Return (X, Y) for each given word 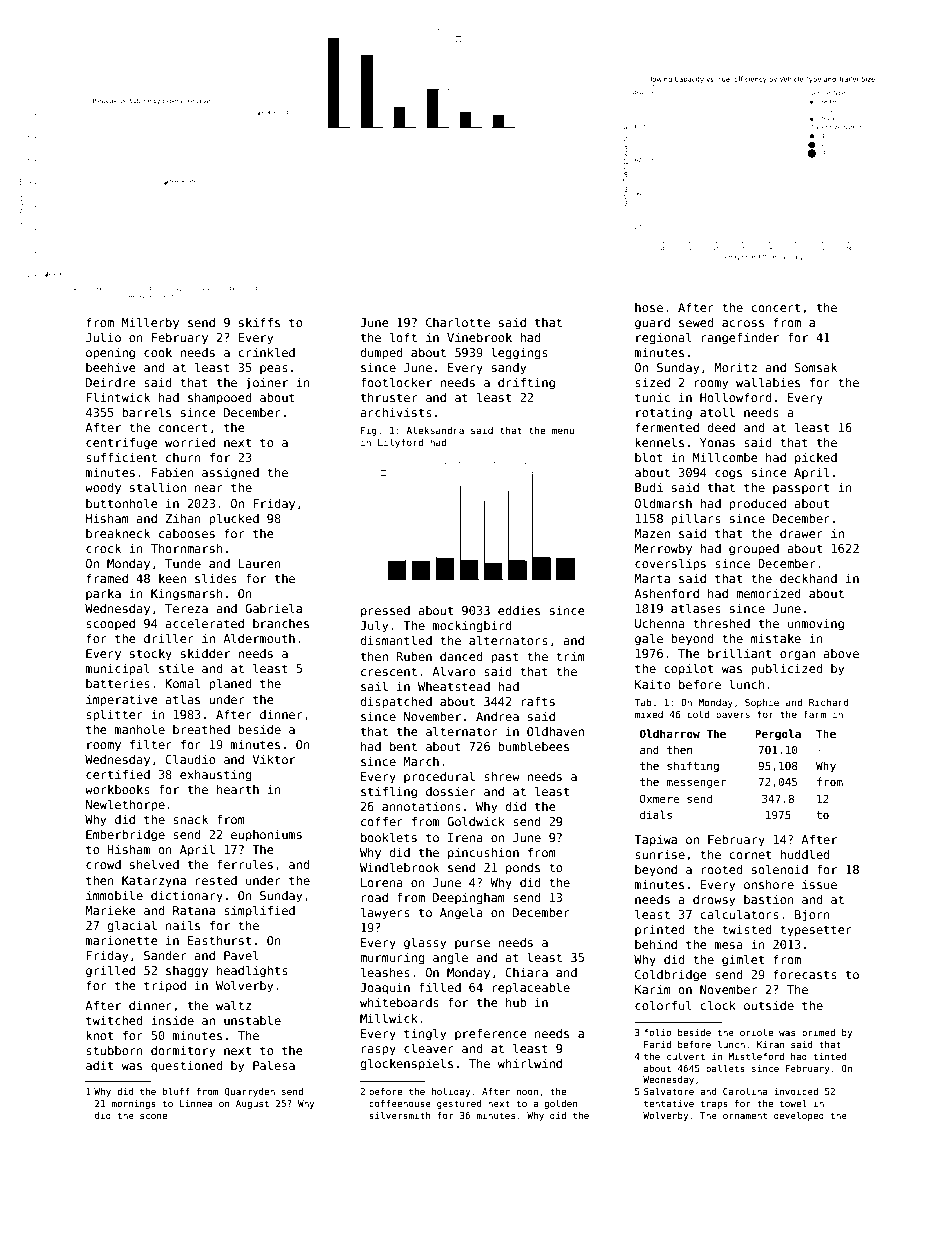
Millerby (150, 323)
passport (801, 489)
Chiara (526, 972)
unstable (252, 1020)
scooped (110, 625)
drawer (801, 533)
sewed (696, 322)
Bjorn (812, 916)
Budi (649, 487)
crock (103, 548)
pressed (385, 612)
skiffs (259, 322)
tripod (165, 987)
